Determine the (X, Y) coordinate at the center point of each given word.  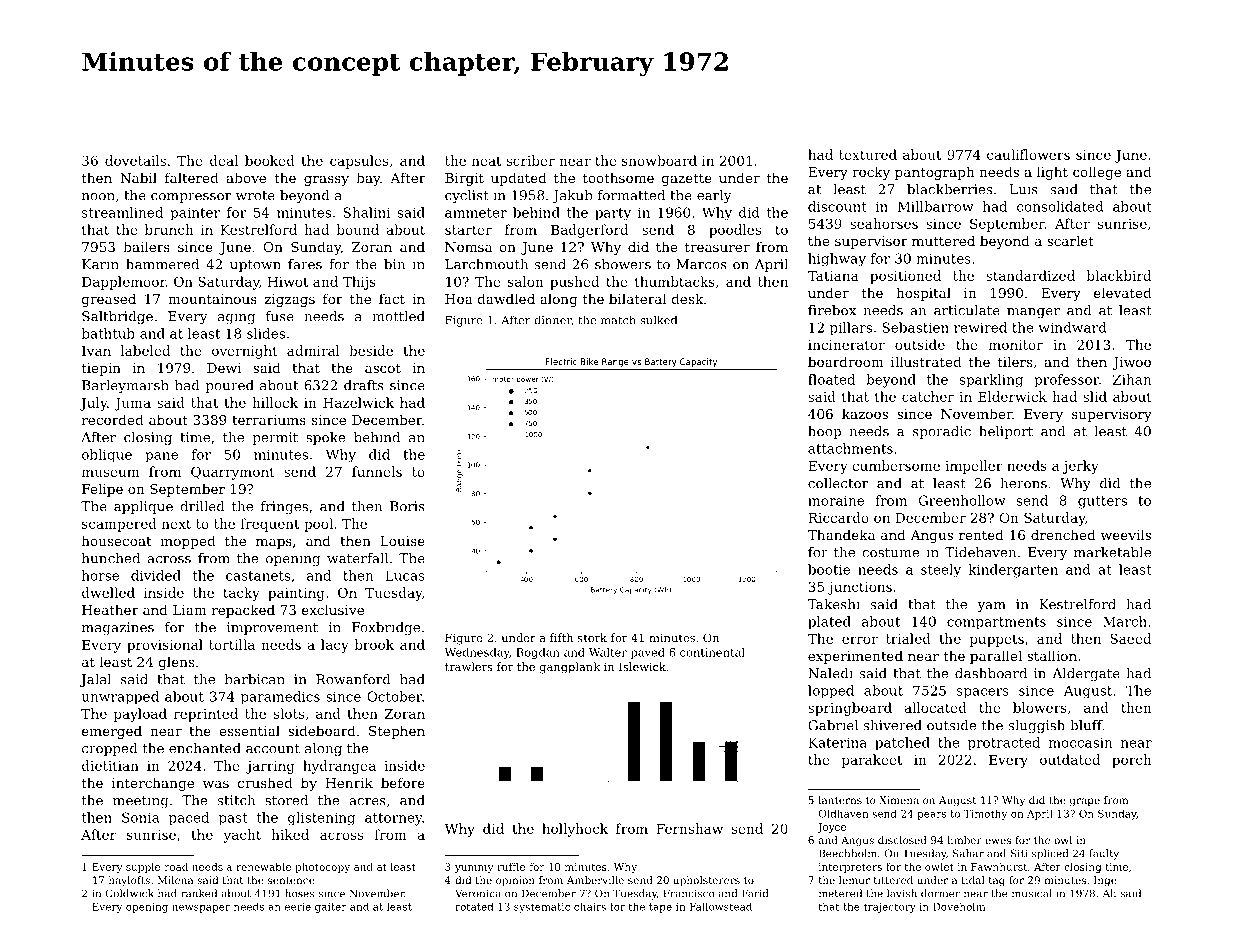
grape (1085, 802)
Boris (407, 506)
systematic (542, 908)
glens (176, 663)
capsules (359, 162)
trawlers (468, 666)
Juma (132, 404)
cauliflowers (1028, 154)
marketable (1112, 552)
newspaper (201, 909)
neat (487, 161)
